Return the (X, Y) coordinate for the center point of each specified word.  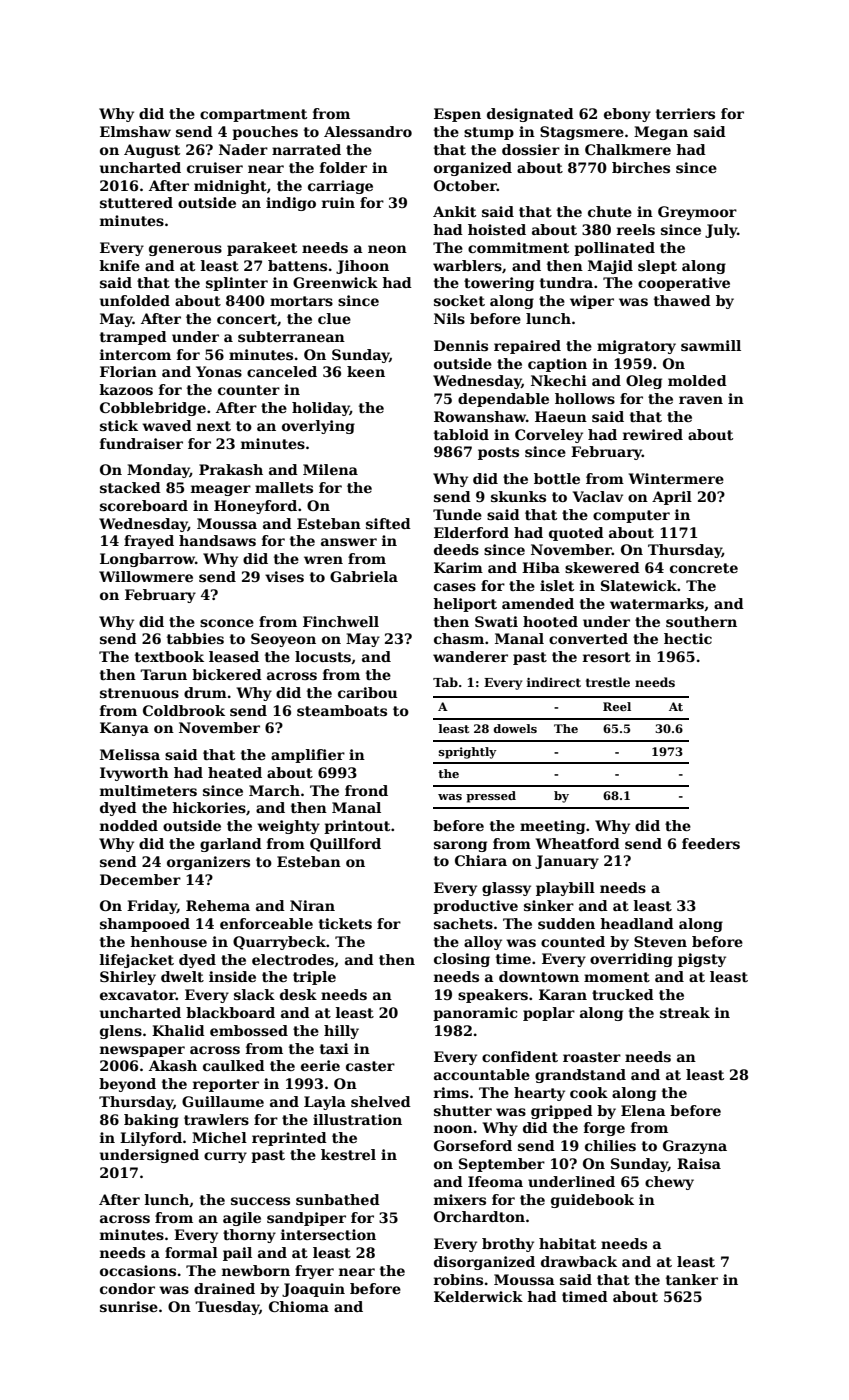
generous (185, 250)
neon (387, 249)
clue (334, 318)
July (721, 231)
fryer (314, 1272)
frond (366, 790)
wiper (592, 302)
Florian (128, 371)
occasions (138, 1270)
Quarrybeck (279, 943)
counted (573, 941)
